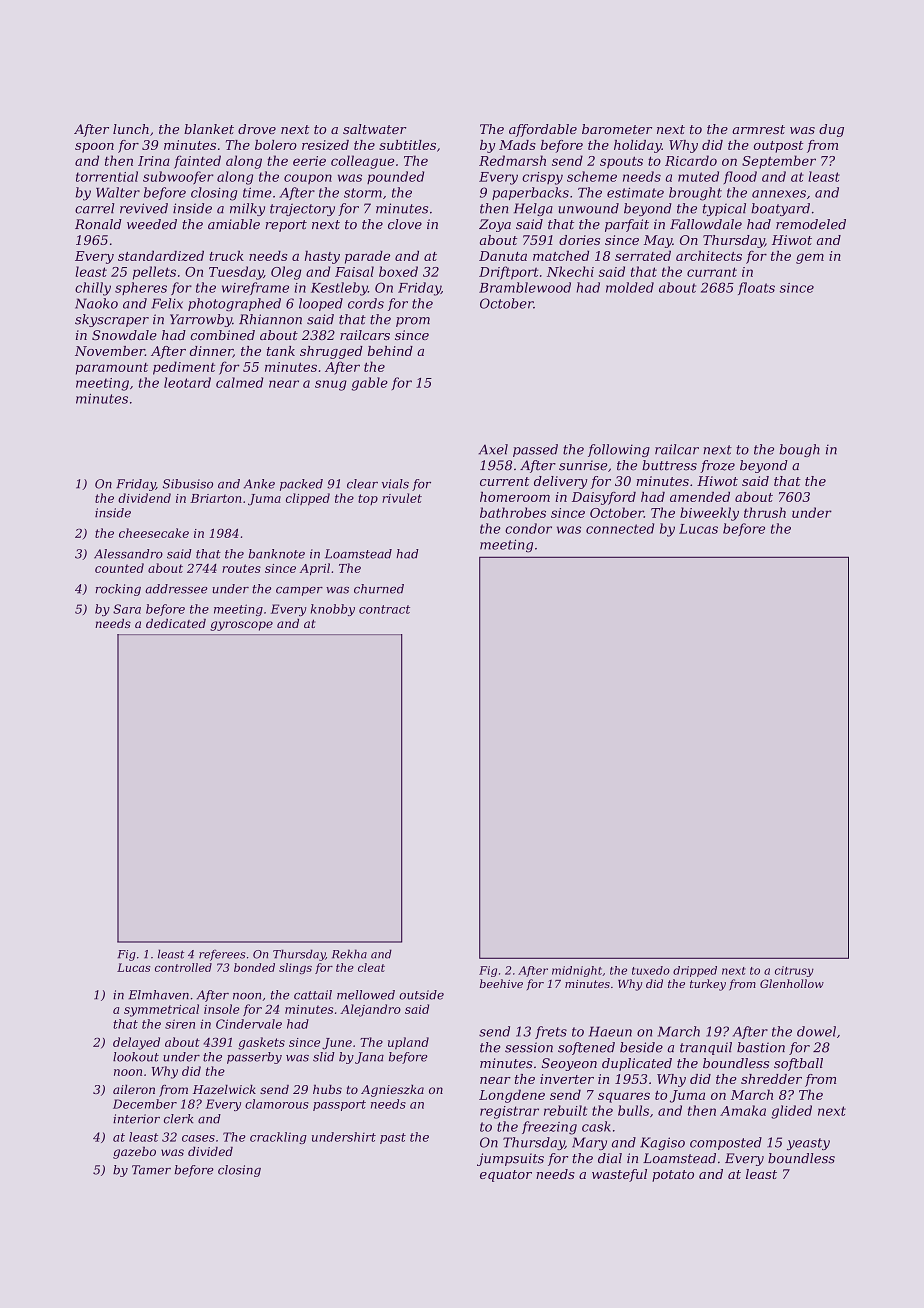  What do you see at coordinates (159, 995) in the screenshot?
I see `Elmhaven` at bounding box center [159, 995].
